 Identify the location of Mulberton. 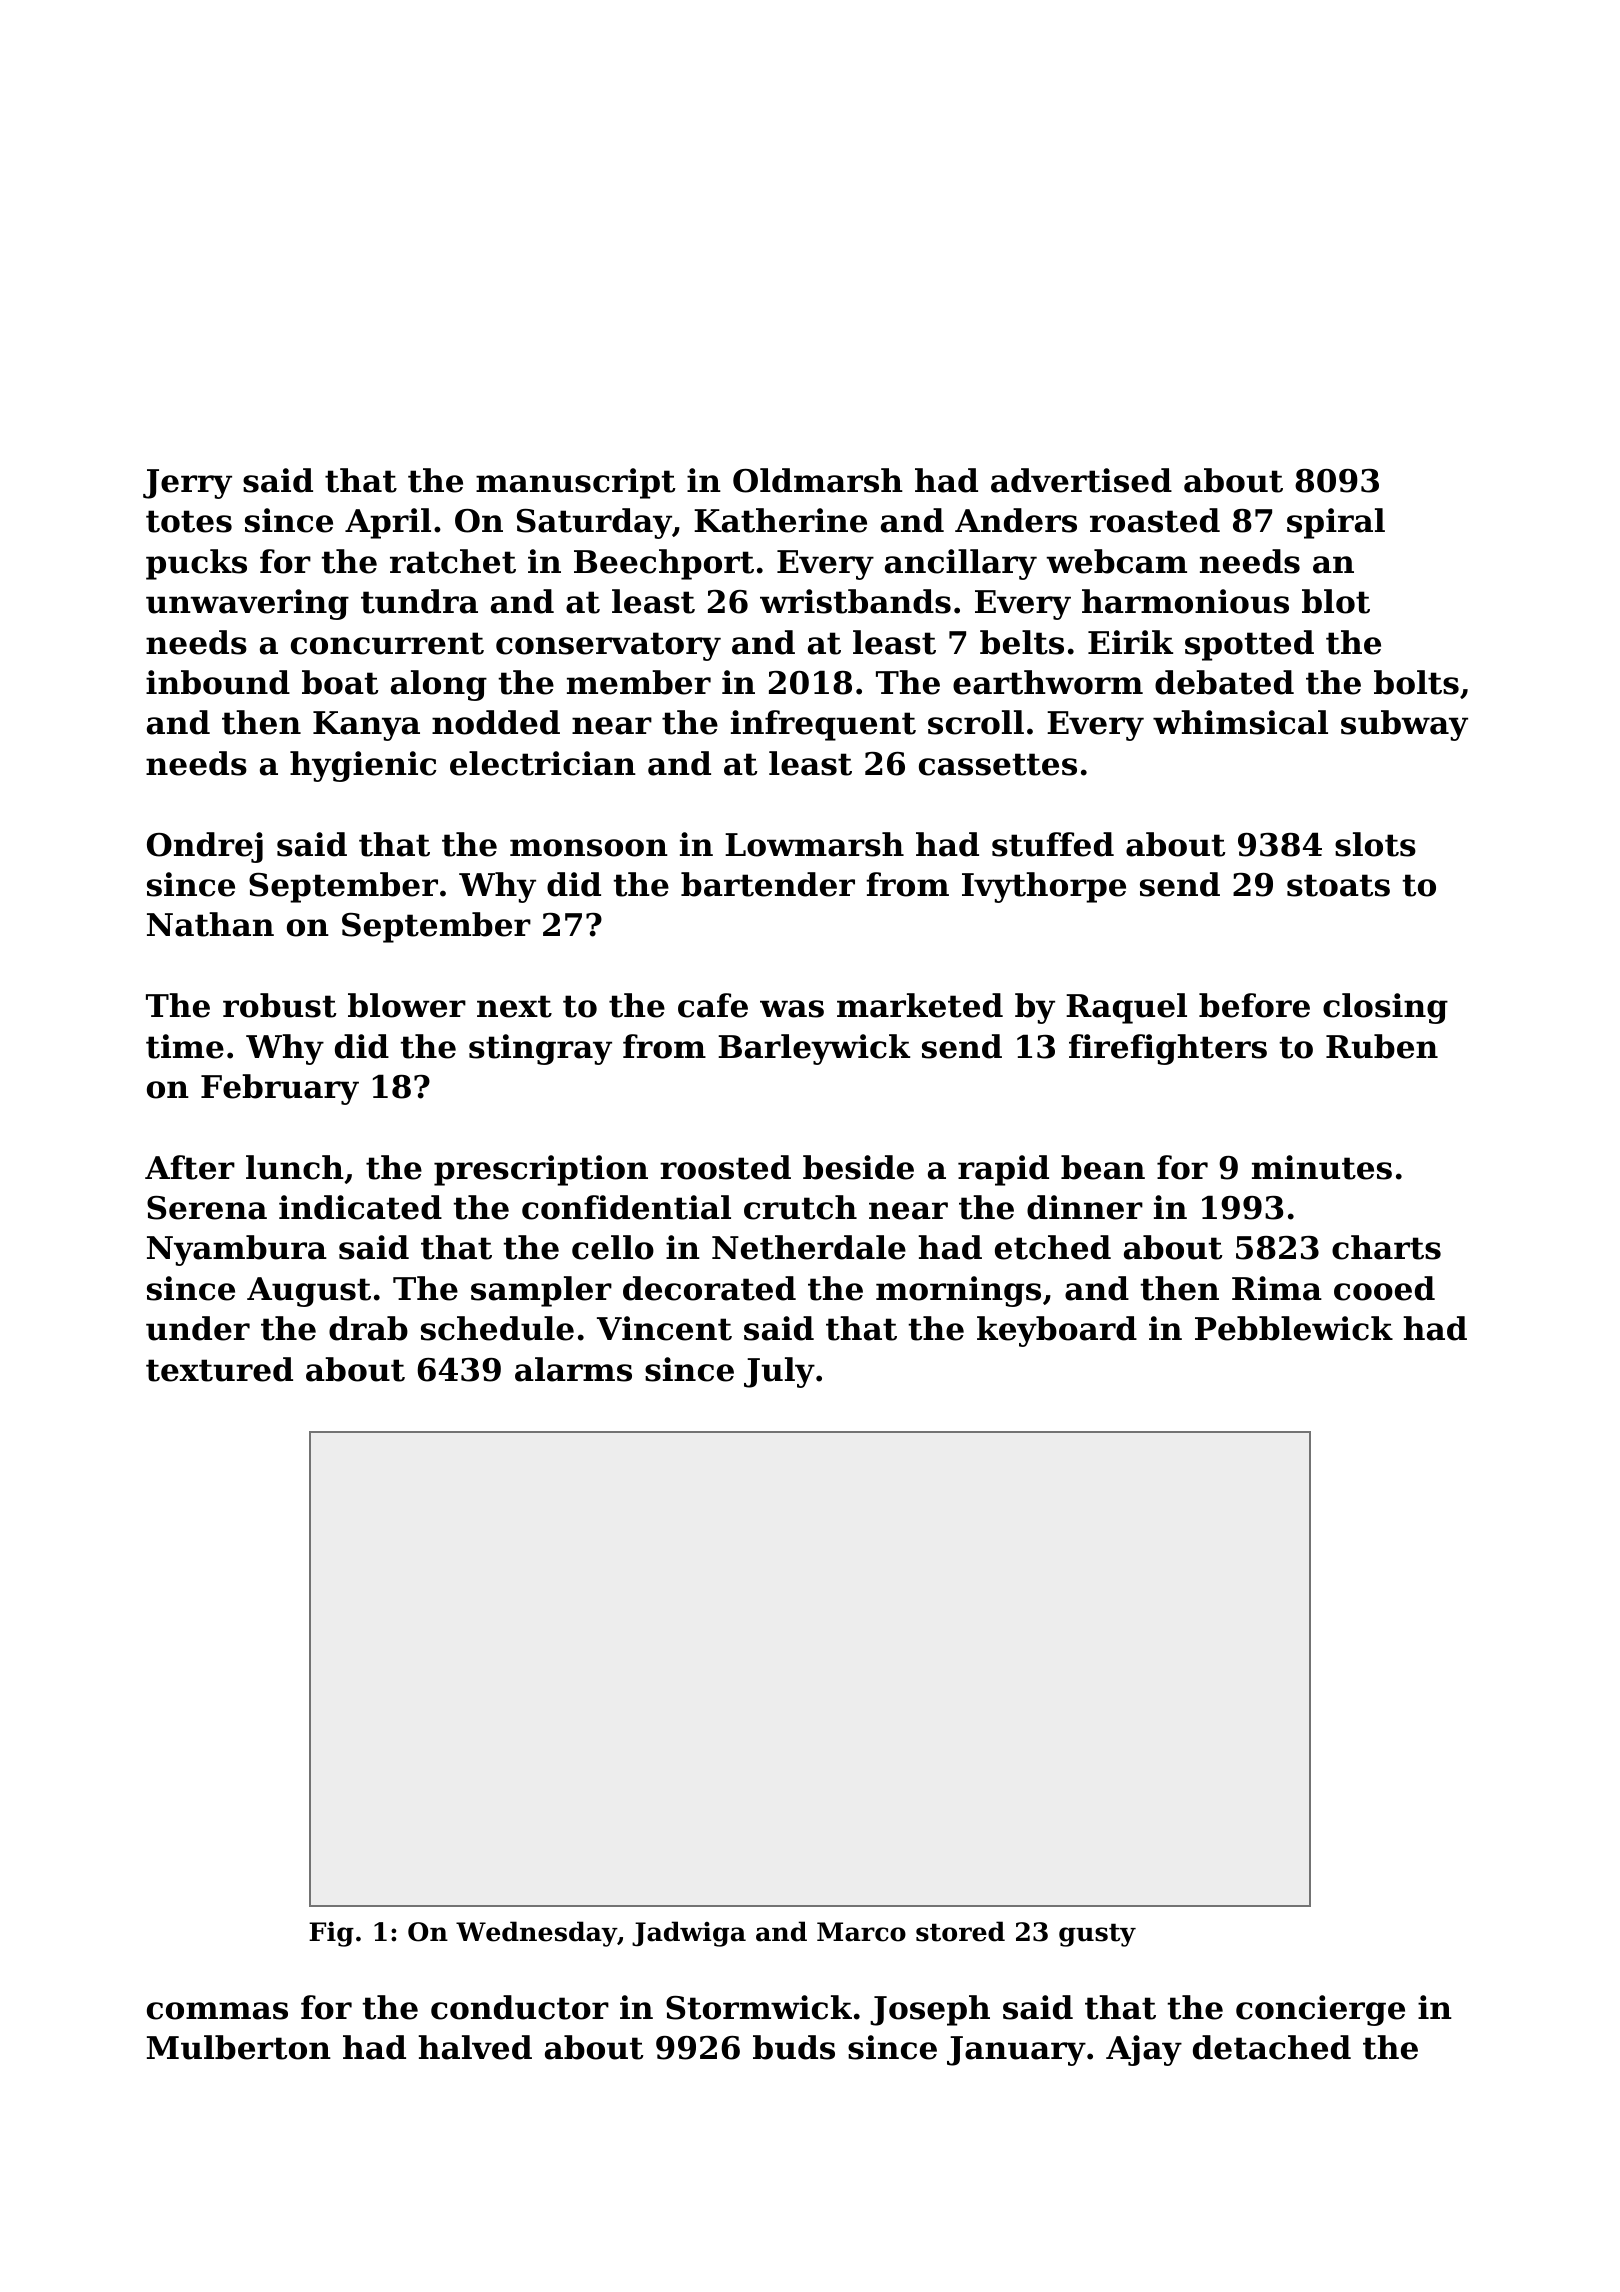
(239, 2047).
